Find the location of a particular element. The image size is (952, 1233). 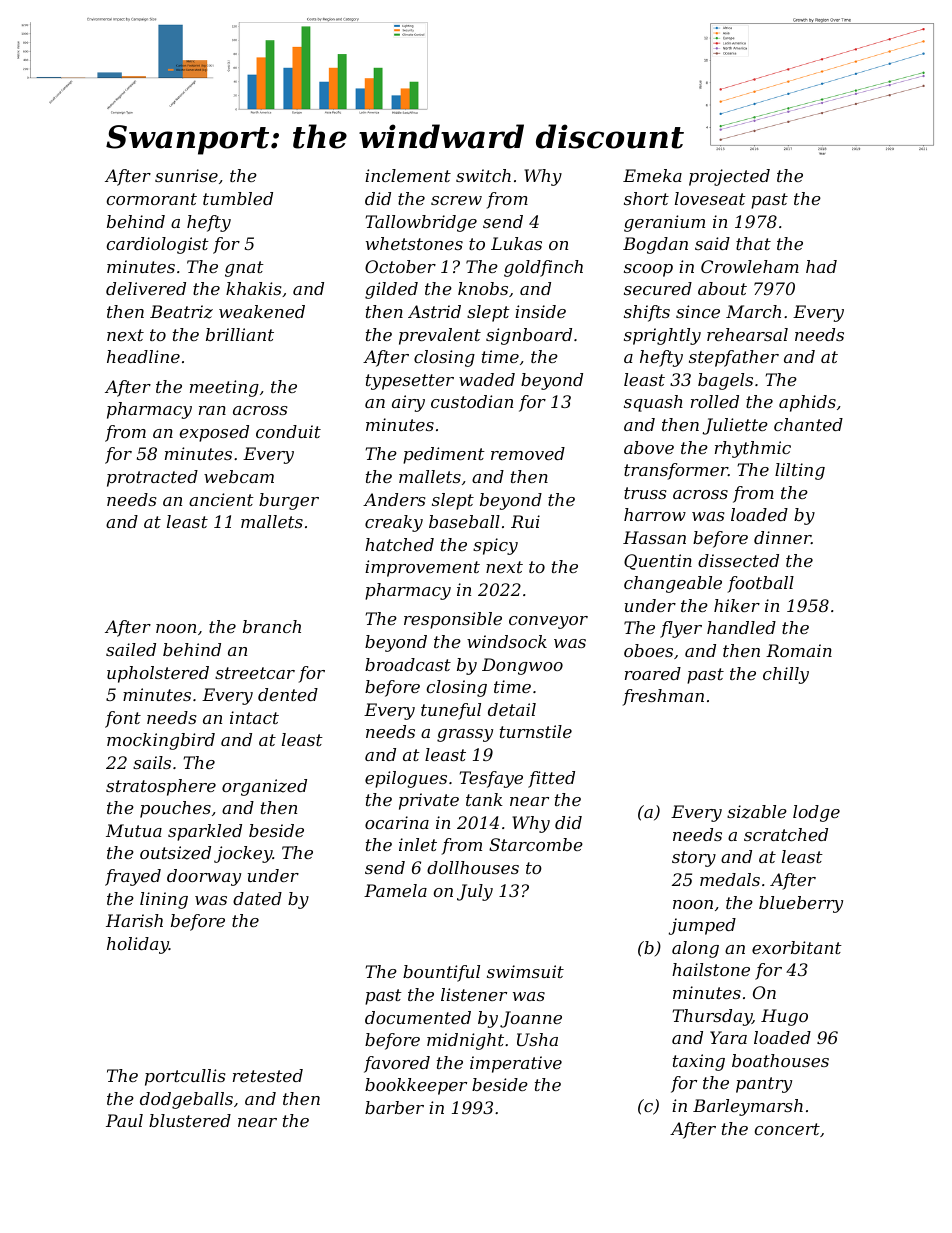

Dongwoo is located at coordinates (522, 666).
